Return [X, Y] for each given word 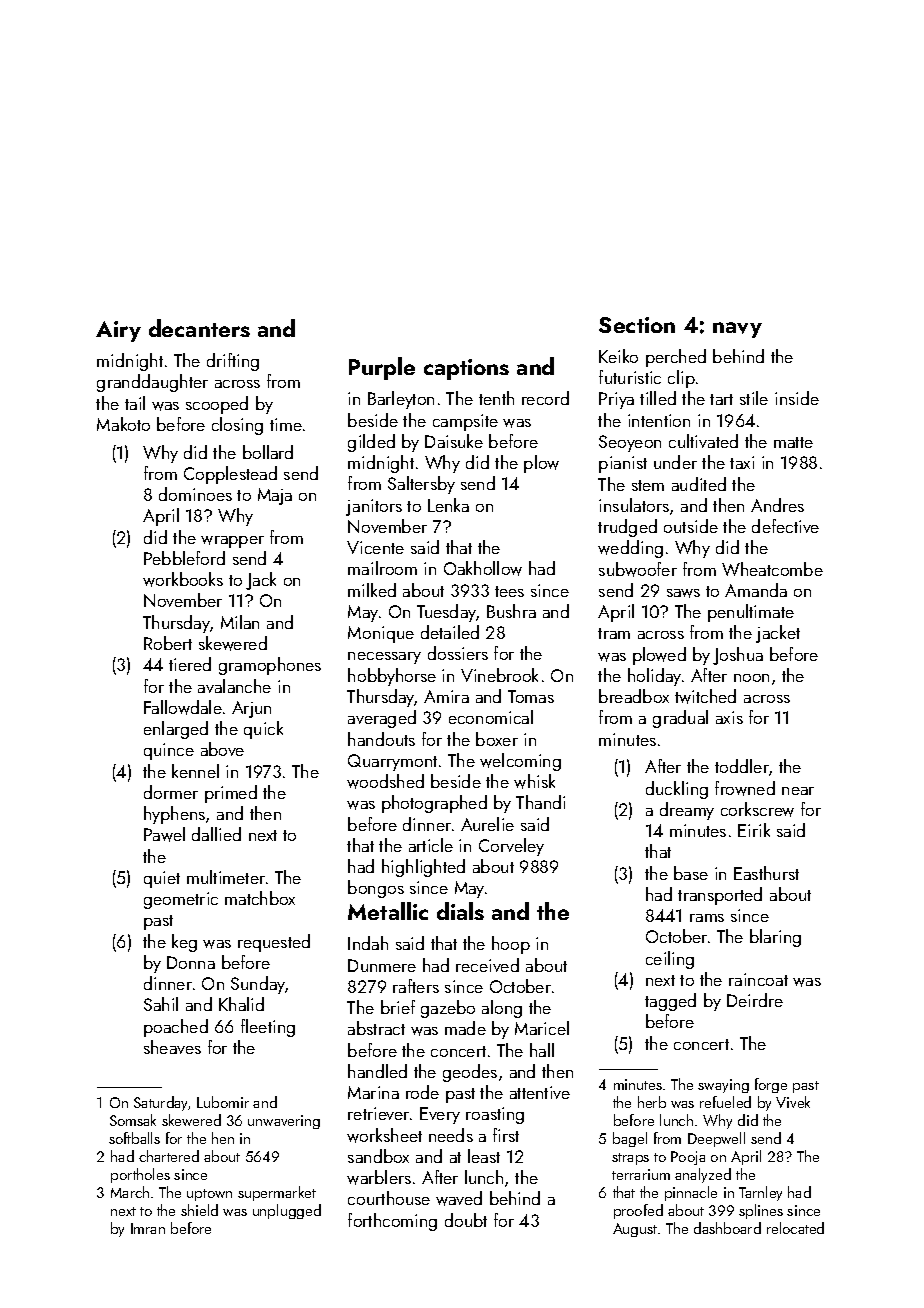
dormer [171, 792]
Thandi [540, 802]
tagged [670, 1002]
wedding [630, 549]
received [487, 965]
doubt [466, 1220]
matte [793, 442]
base [691, 873]
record [545, 398]
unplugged [287, 1211]
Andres [777, 505]
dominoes [195, 494]
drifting [233, 362]
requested [274, 943]
